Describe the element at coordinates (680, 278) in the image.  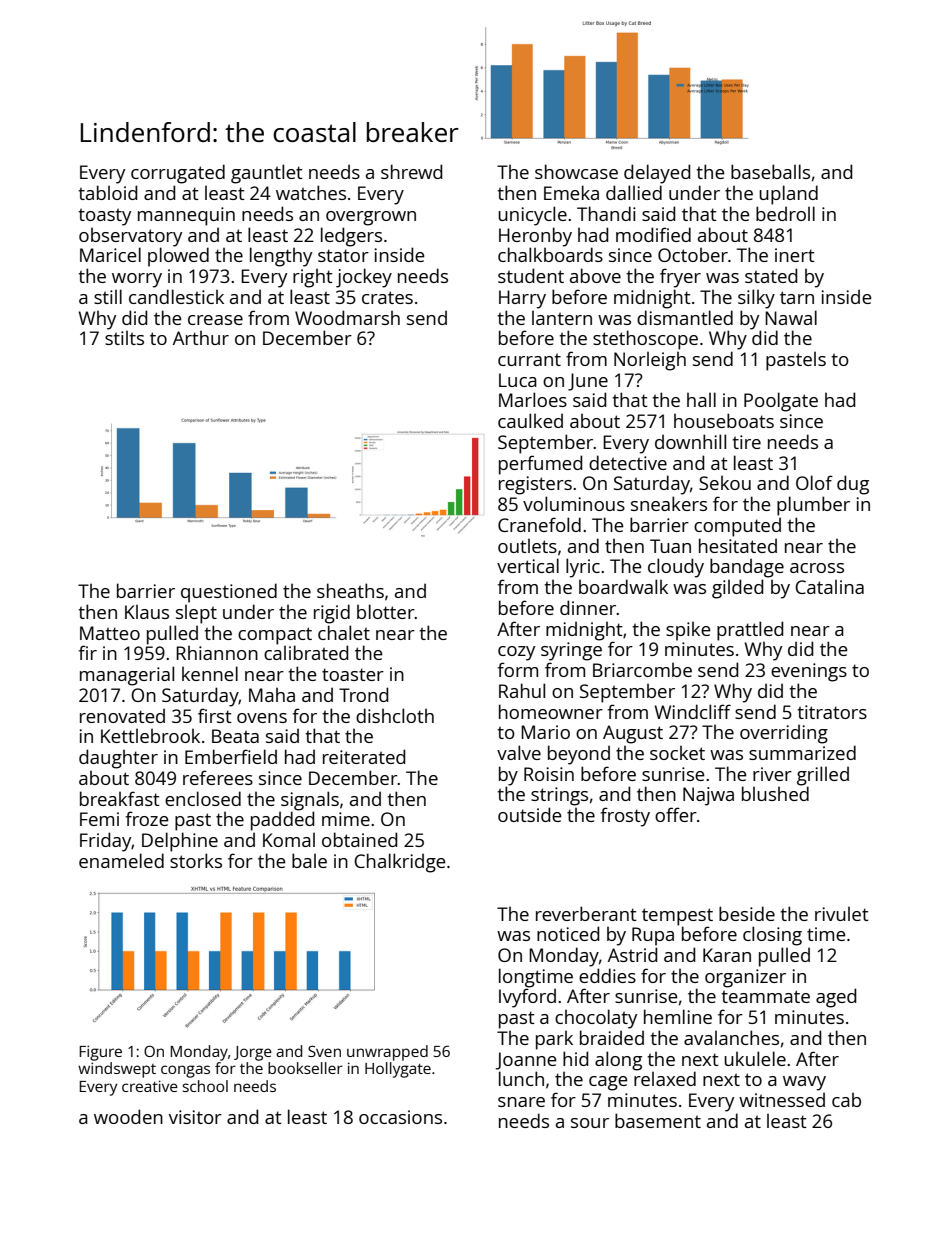
I see `fryer` at that location.
